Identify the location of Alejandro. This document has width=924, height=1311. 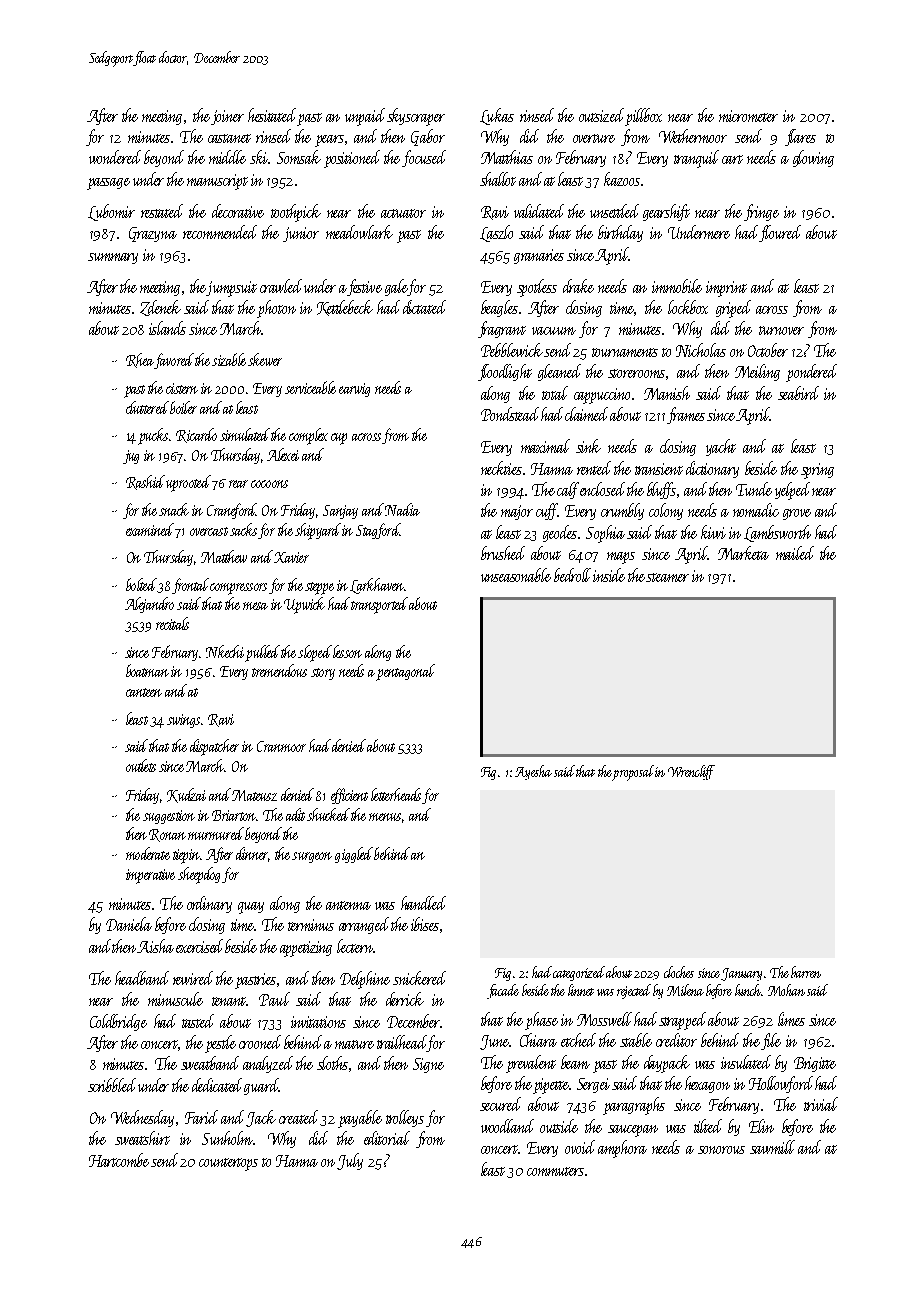
(149, 605).
